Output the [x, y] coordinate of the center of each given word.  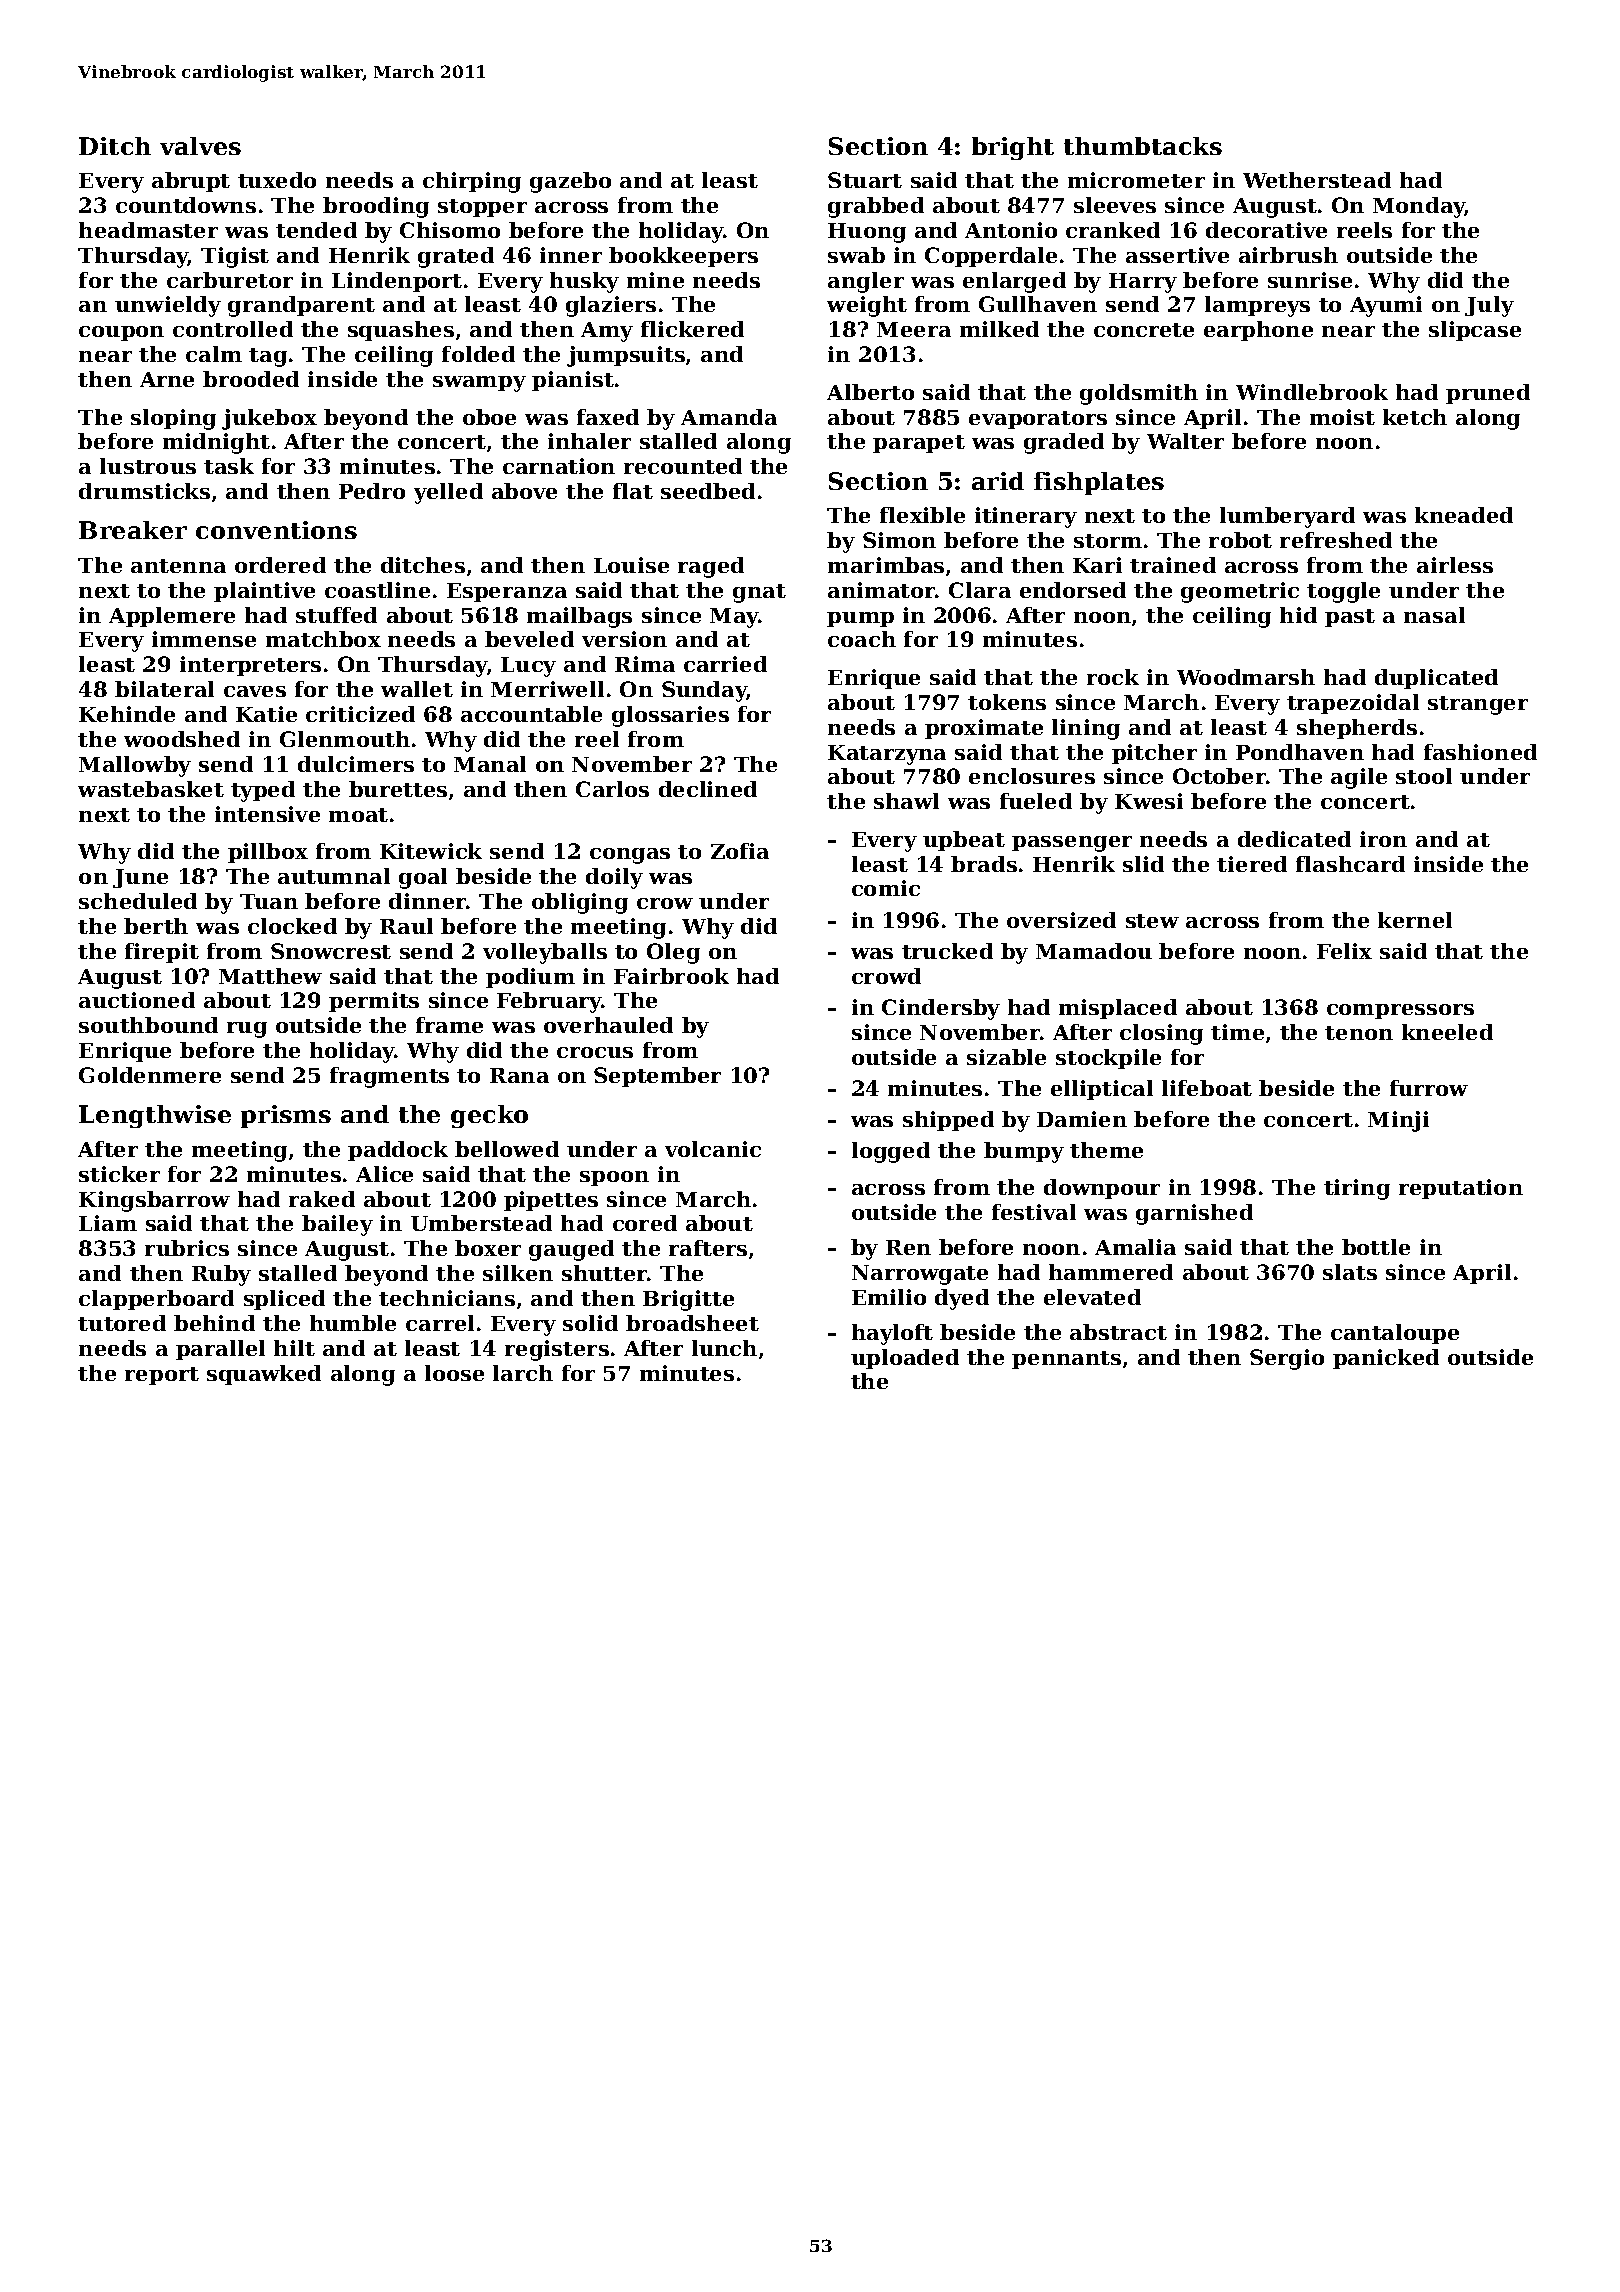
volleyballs [545, 953]
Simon [899, 540]
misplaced [1118, 1009]
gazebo [570, 182]
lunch [724, 1348]
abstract [1118, 1332]
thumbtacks [1143, 146]
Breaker [133, 530]
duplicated [1436, 679]
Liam [108, 1223]
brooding [376, 207]
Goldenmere [150, 1075]
